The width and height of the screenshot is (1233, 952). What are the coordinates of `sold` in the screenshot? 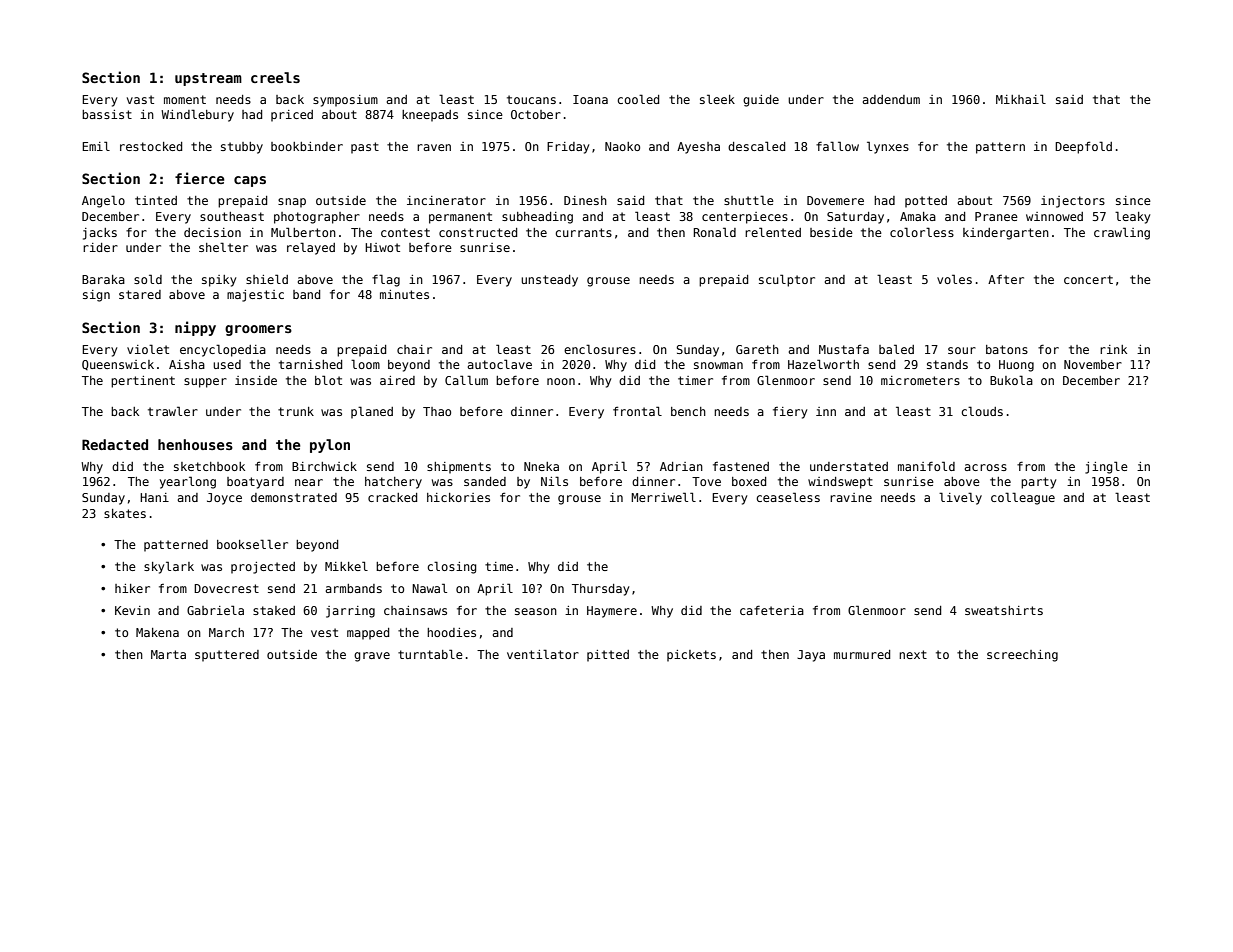 It's located at (148, 279).
